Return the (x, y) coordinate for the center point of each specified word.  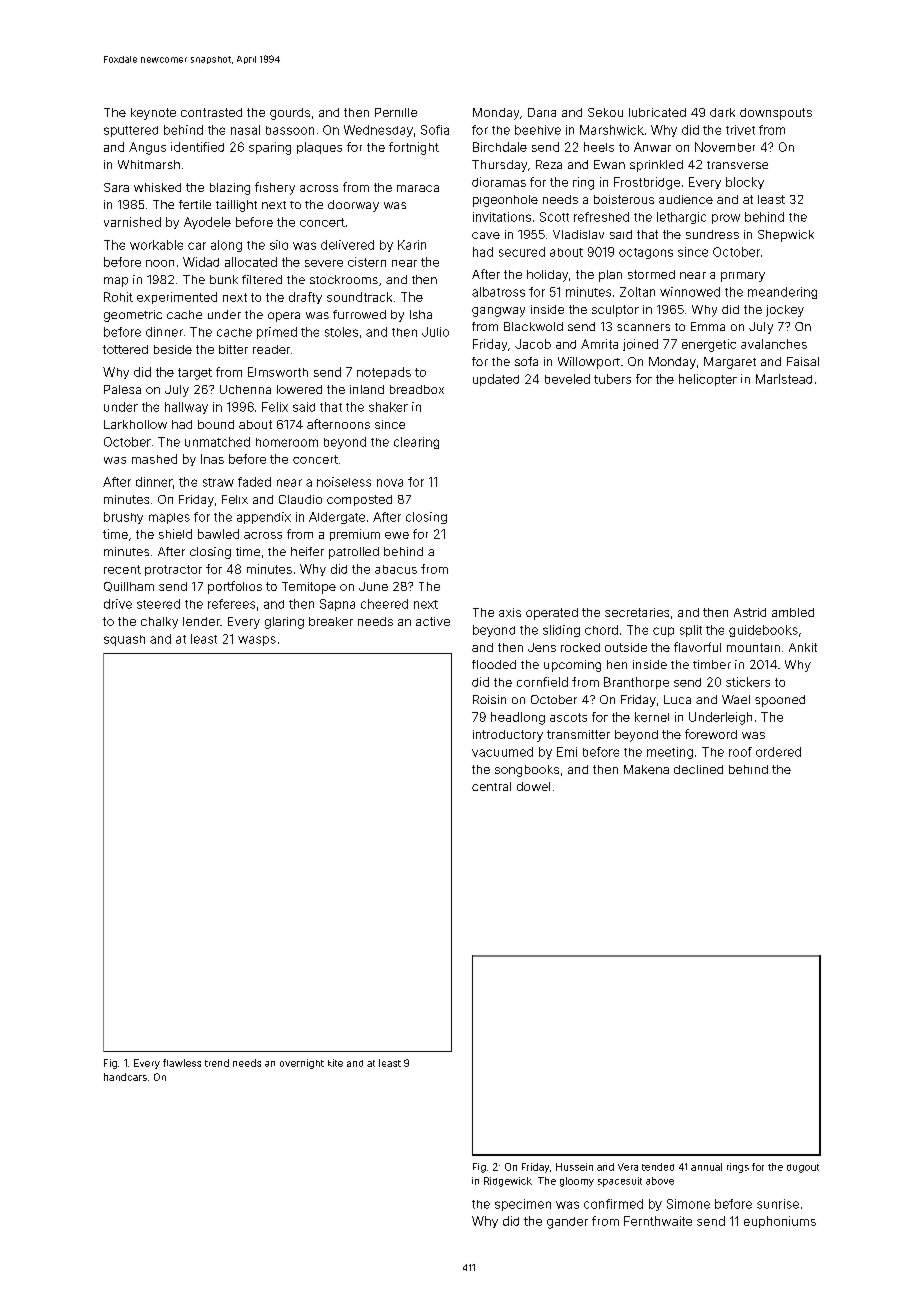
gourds (290, 114)
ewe (397, 535)
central (491, 786)
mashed (154, 459)
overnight (302, 1064)
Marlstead (784, 379)
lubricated (657, 112)
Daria (542, 112)
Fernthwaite (658, 1221)
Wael (736, 699)
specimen (523, 1205)
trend (217, 1063)
